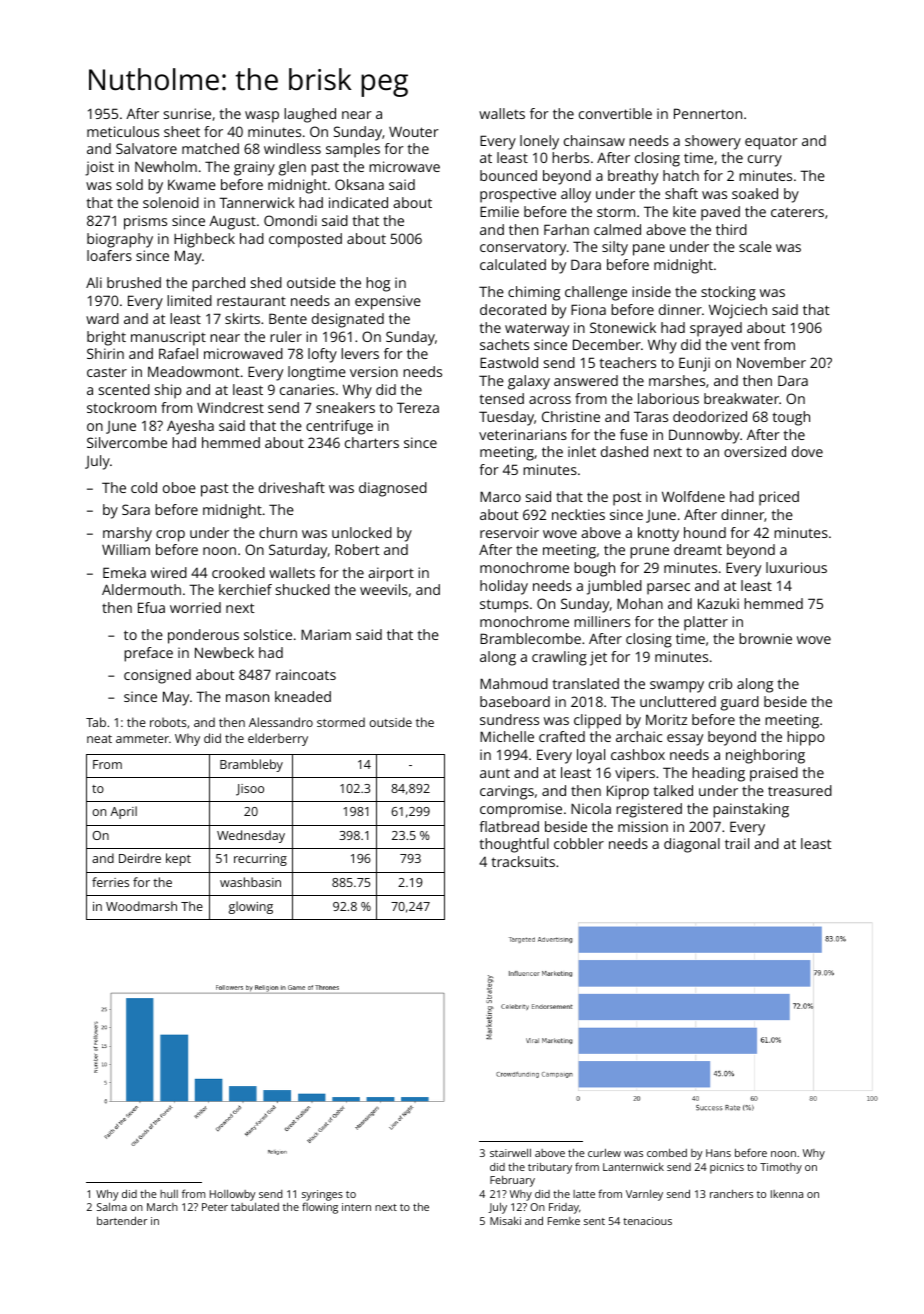 Image resolution: width=924 pixels, height=1314 pixels. Describe the element at coordinates (539, 142) in the screenshot. I see `lonely` at that location.
